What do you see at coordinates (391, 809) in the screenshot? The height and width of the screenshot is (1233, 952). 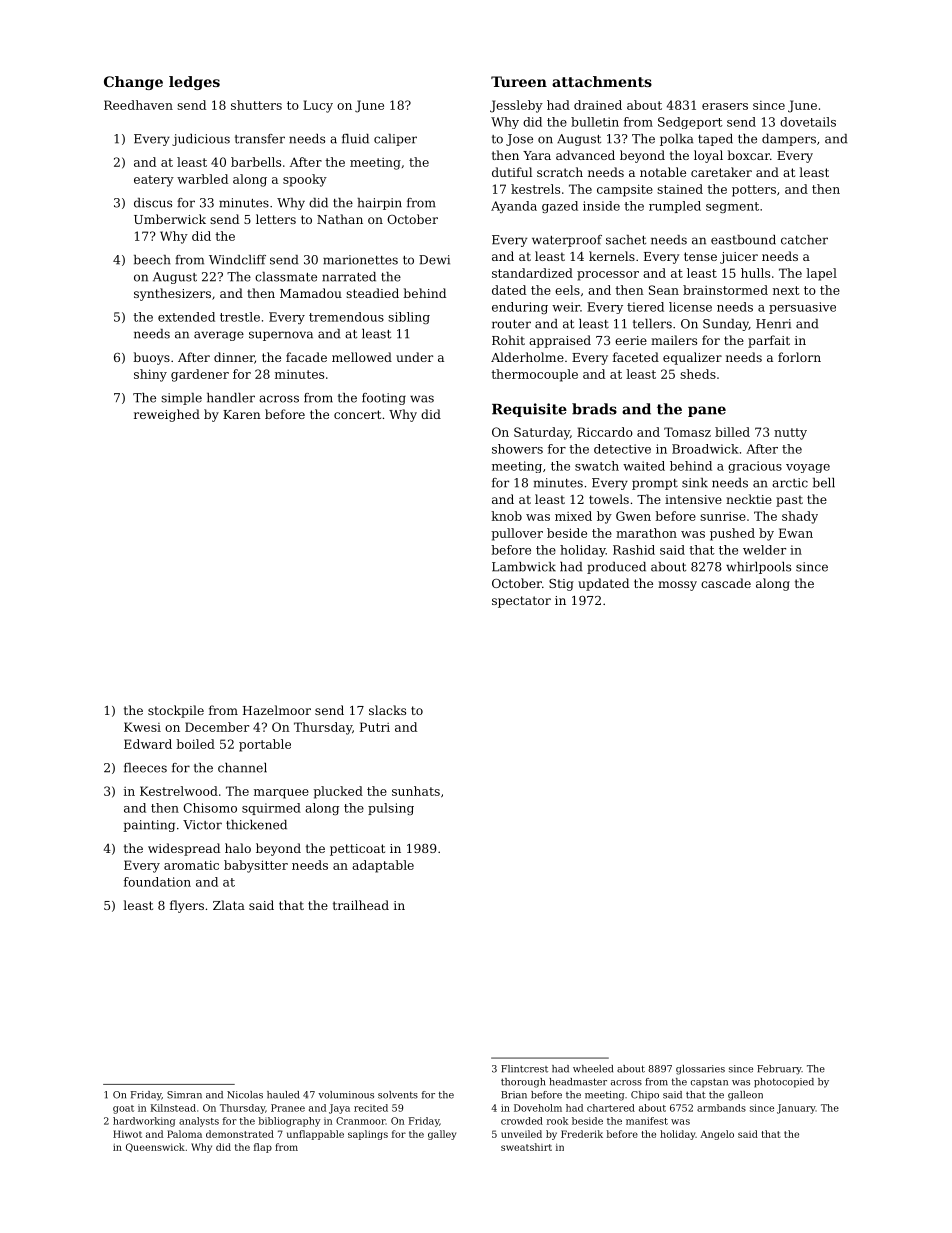 I see `pulsing` at bounding box center [391, 809].
